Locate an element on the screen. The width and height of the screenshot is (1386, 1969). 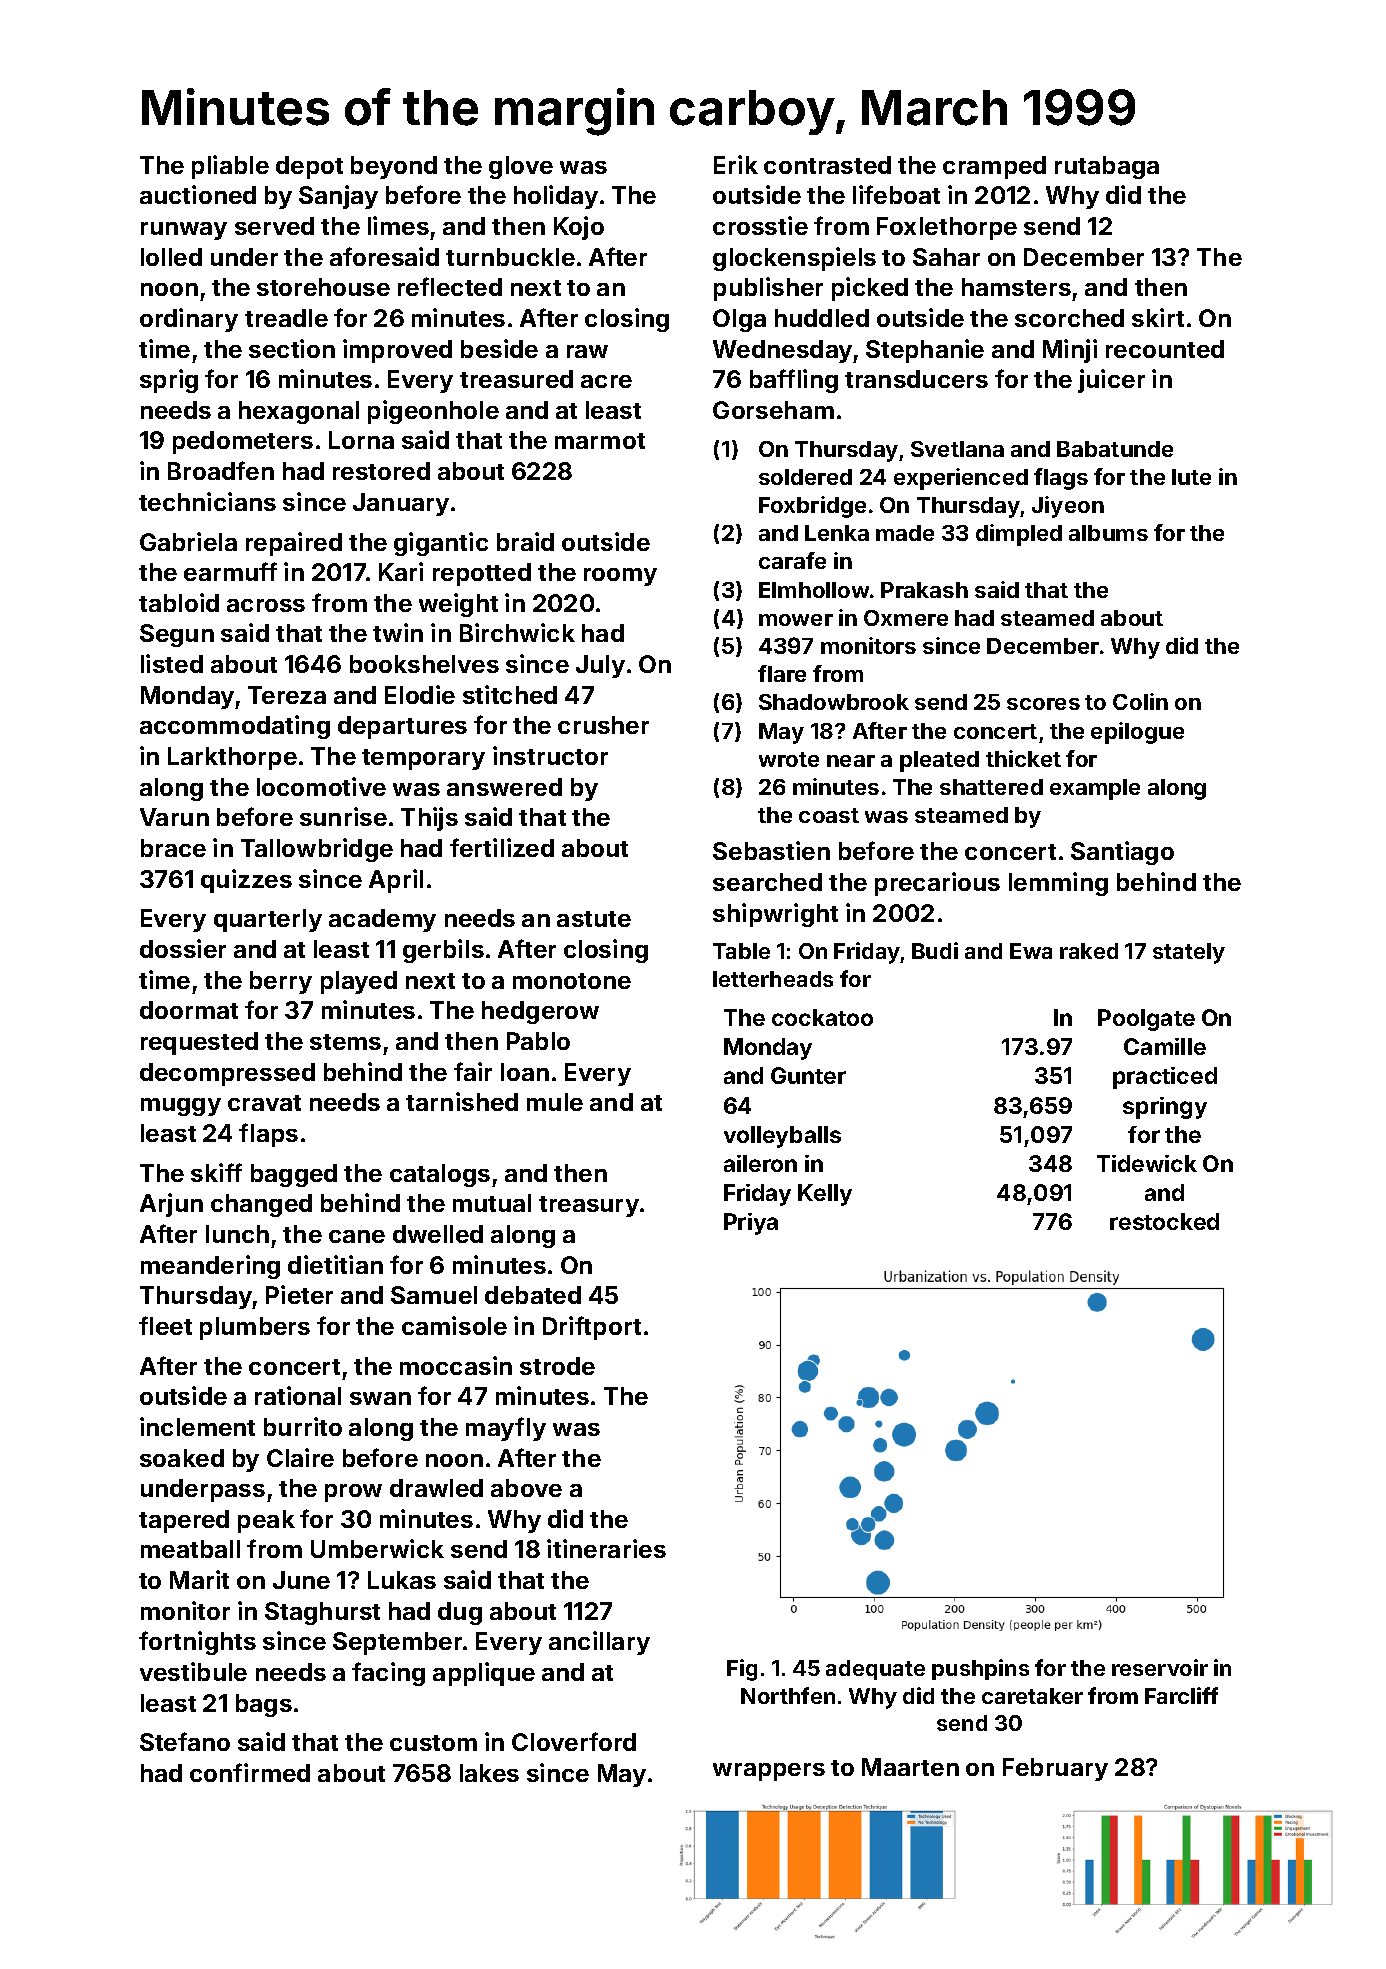
pliable is located at coordinates (230, 167).
